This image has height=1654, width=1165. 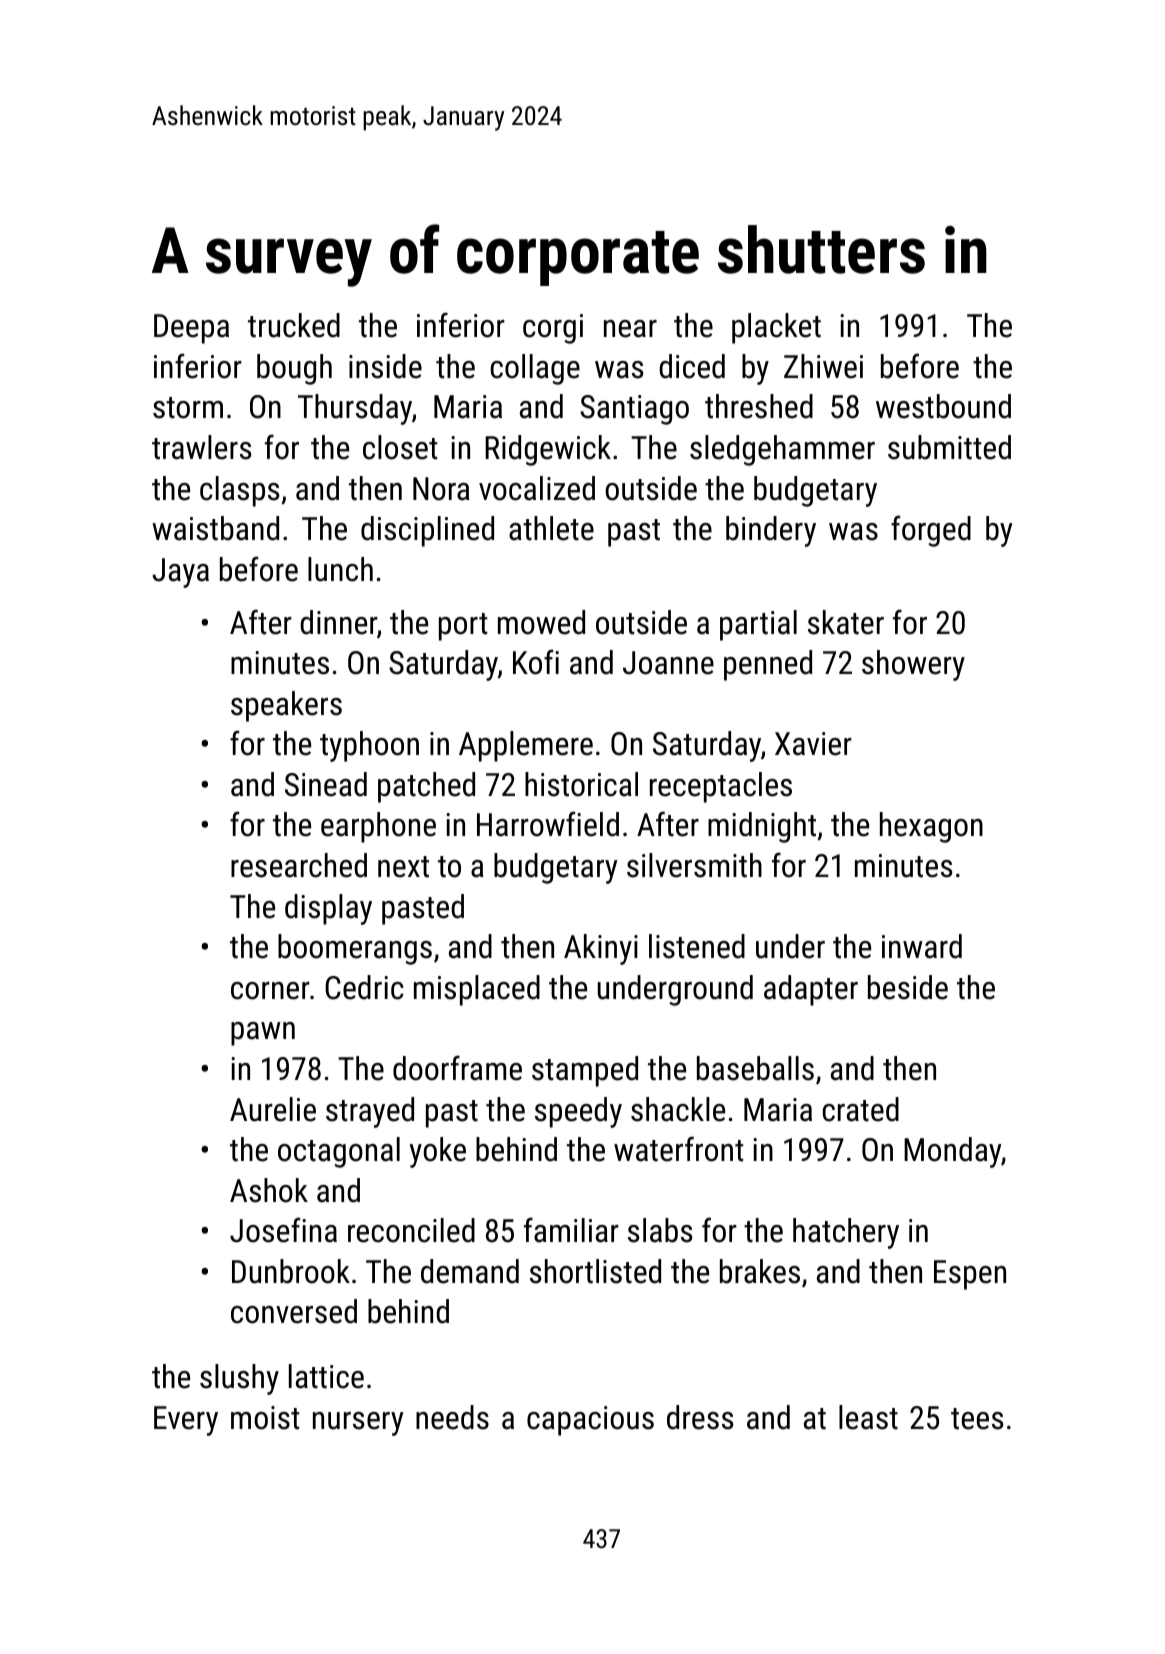 What do you see at coordinates (441, 489) in the image?
I see `Nora` at bounding box center [441, 489].
